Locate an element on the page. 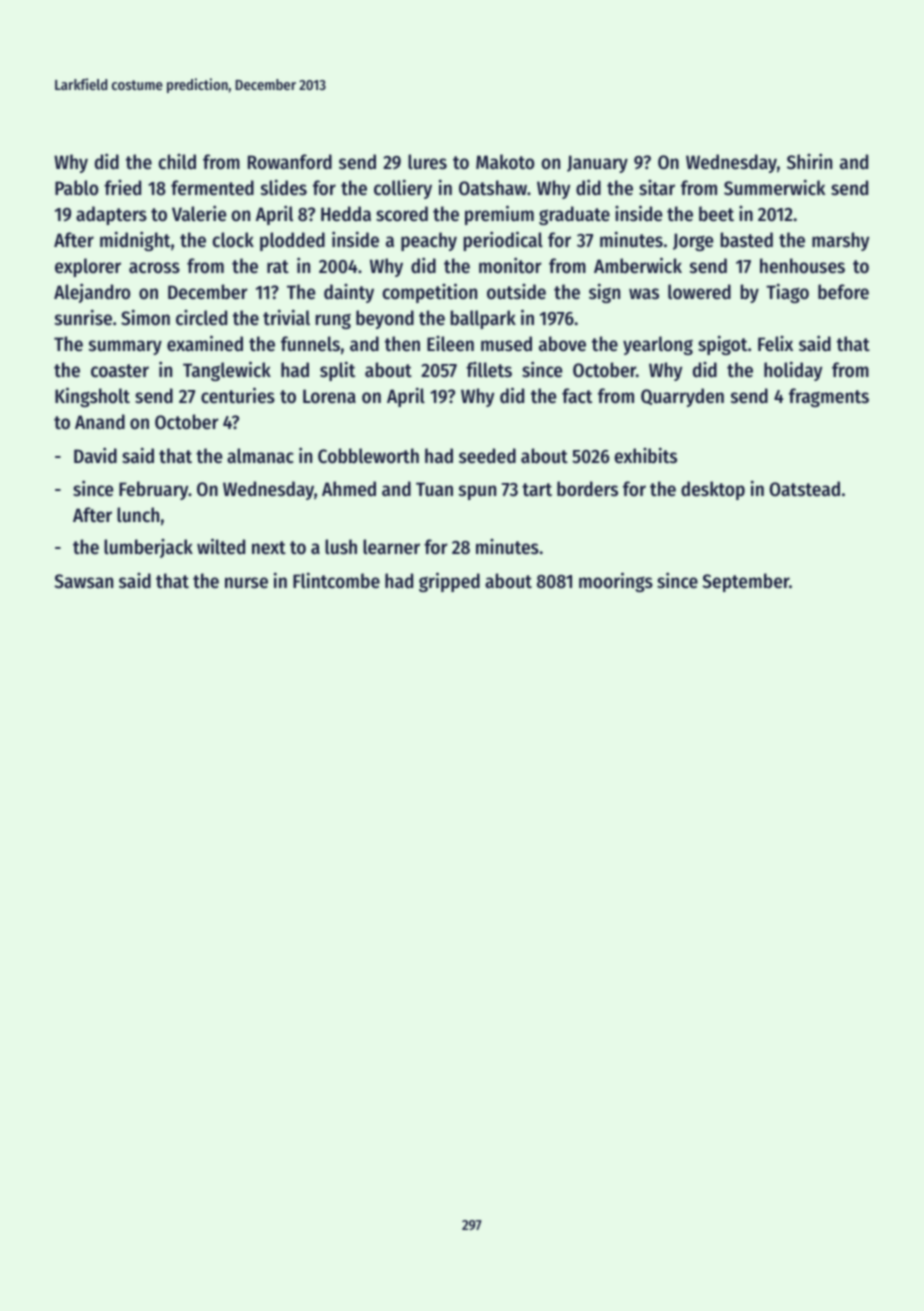  Oatstead is located at coordinates (805, 488).
